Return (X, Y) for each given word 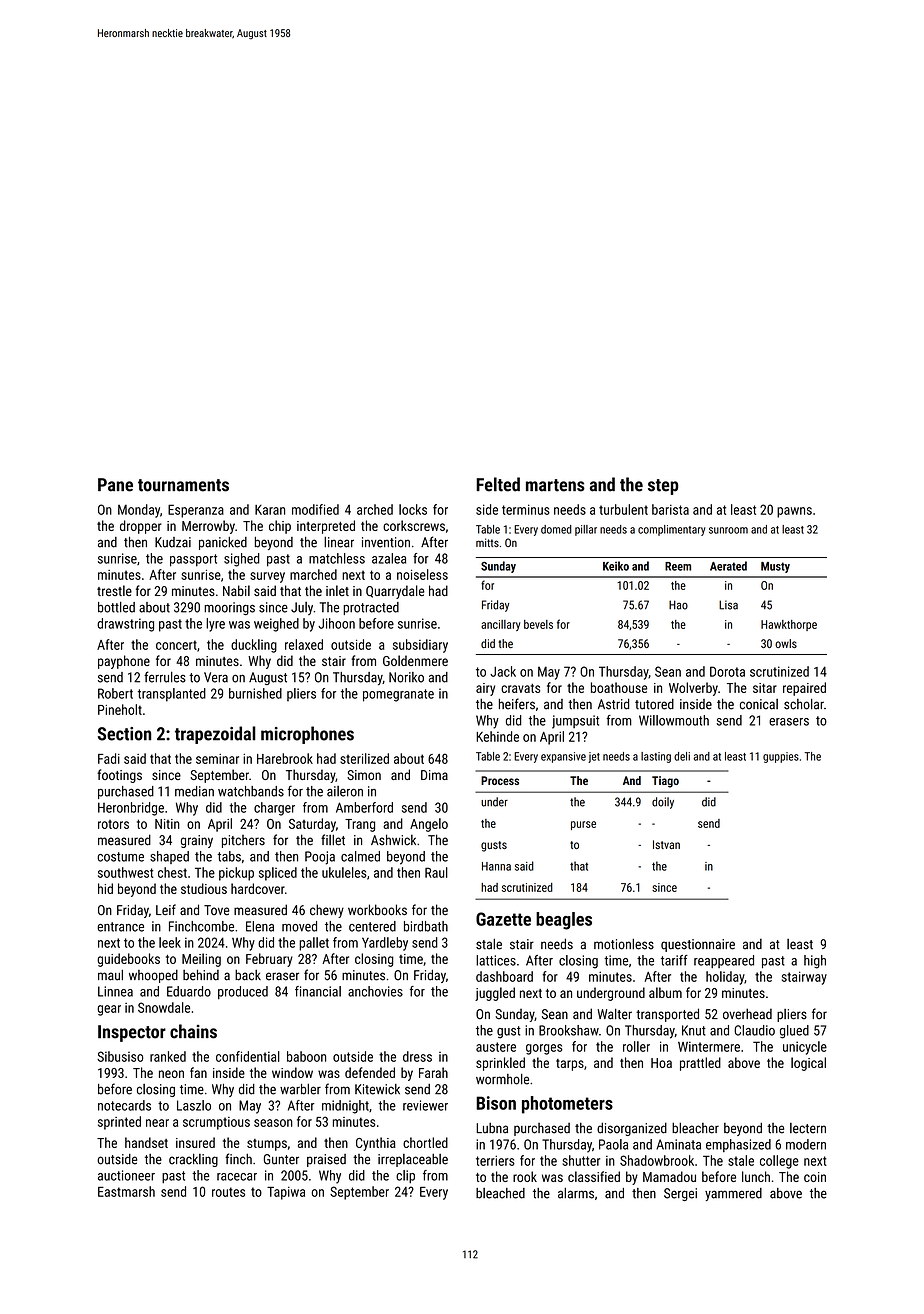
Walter (614, 1014)
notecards (124, 1105)
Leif (166, 910)
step (663, 487)
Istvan (666, 844)
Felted (498, 484)
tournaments (183, 485)
